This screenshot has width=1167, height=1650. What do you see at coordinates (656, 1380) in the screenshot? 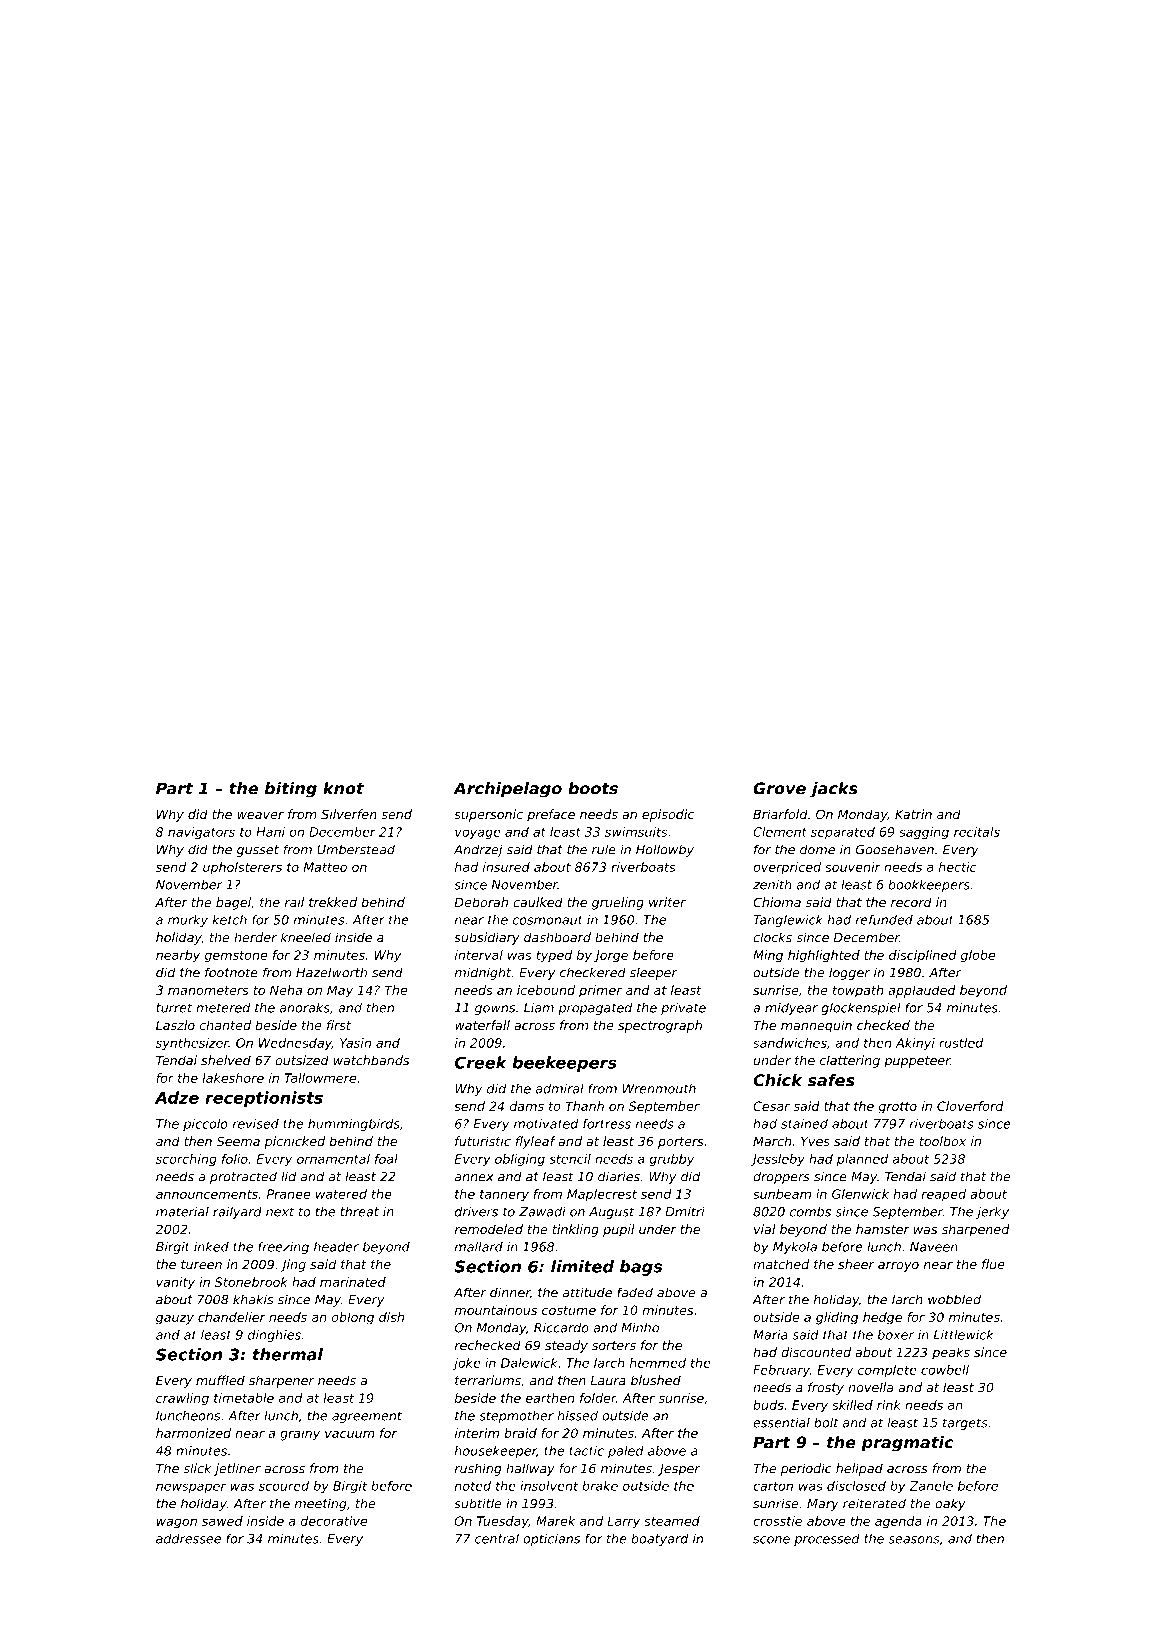
I see `blushed` at bounding box center [656, 1380].
